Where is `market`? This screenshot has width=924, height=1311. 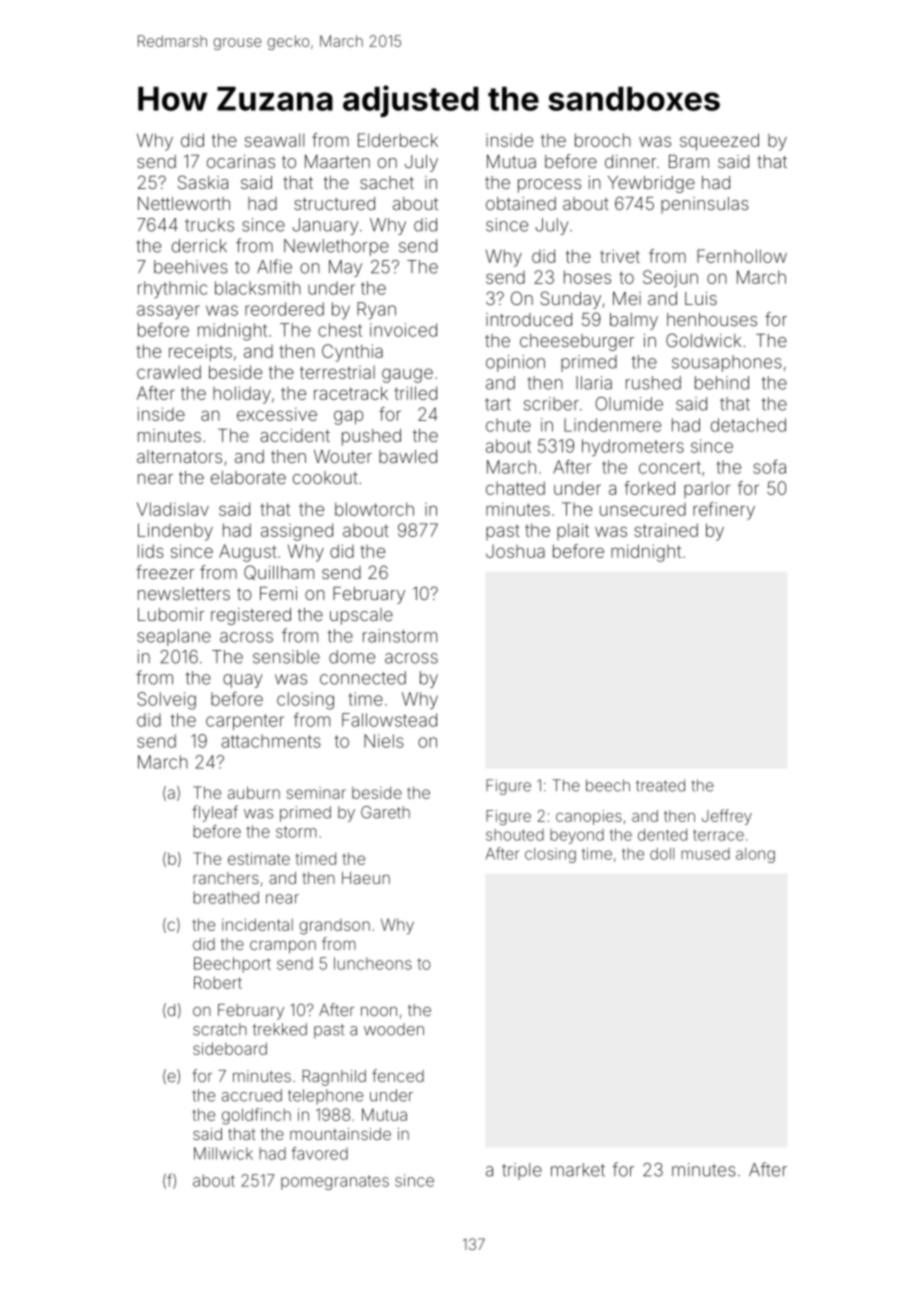 market is located at coordinates (578, 1170).
